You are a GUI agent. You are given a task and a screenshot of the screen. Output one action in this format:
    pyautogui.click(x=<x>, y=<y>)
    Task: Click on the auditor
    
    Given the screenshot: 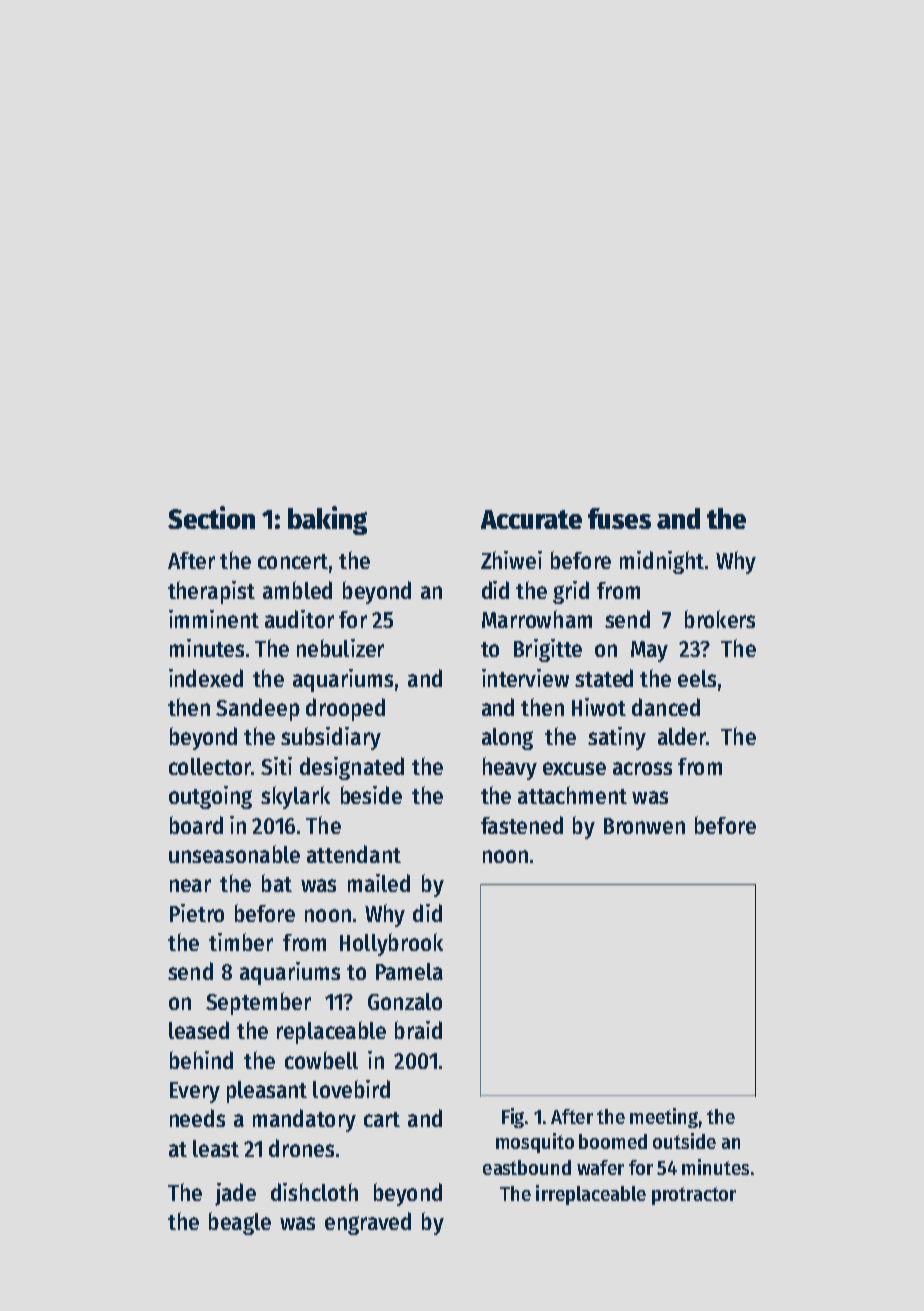 What is the action you would take?
    pyautogui.click(x=299, y=619)
